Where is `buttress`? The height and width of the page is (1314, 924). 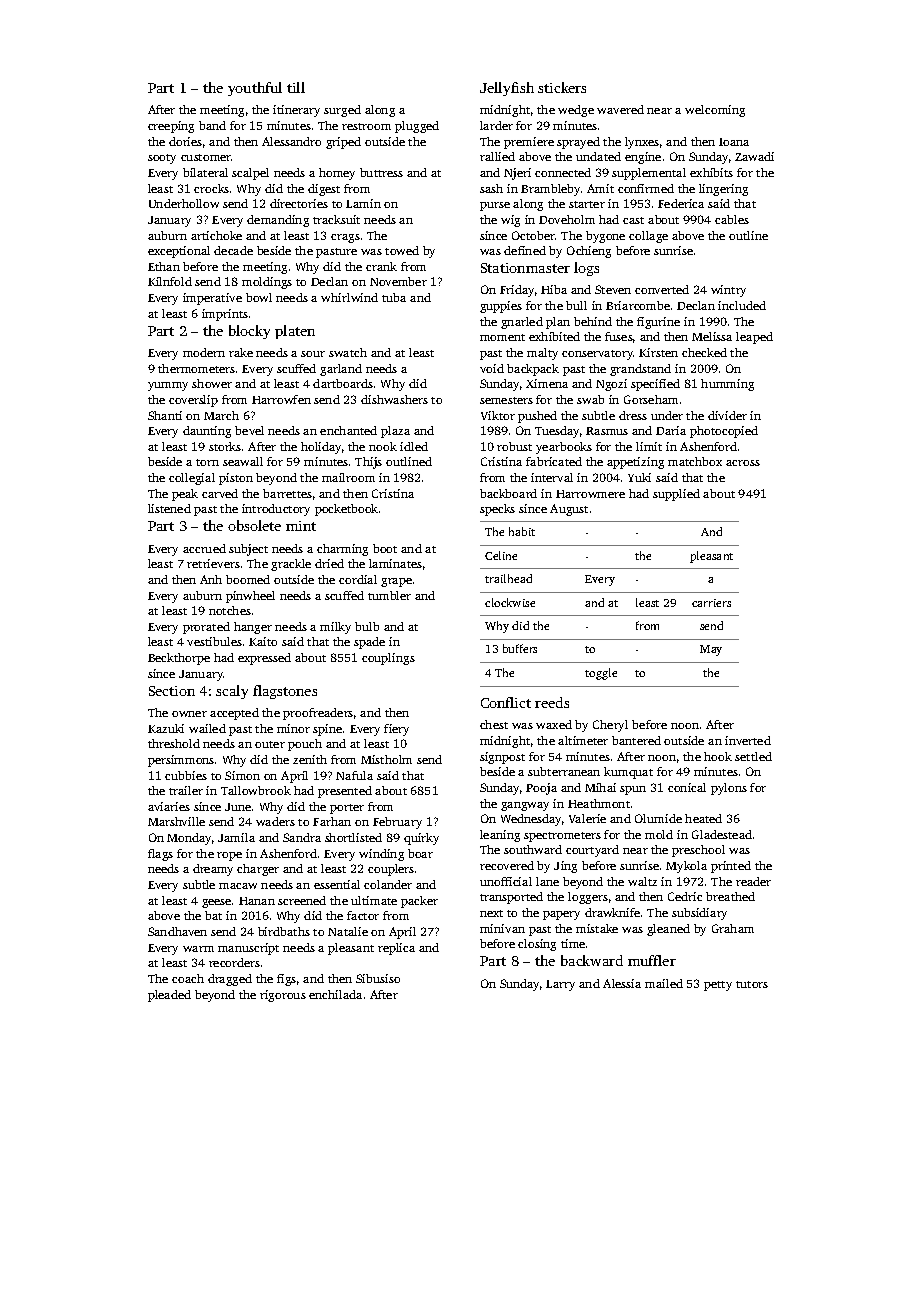 buttress is located at coordinates (381, 172).
